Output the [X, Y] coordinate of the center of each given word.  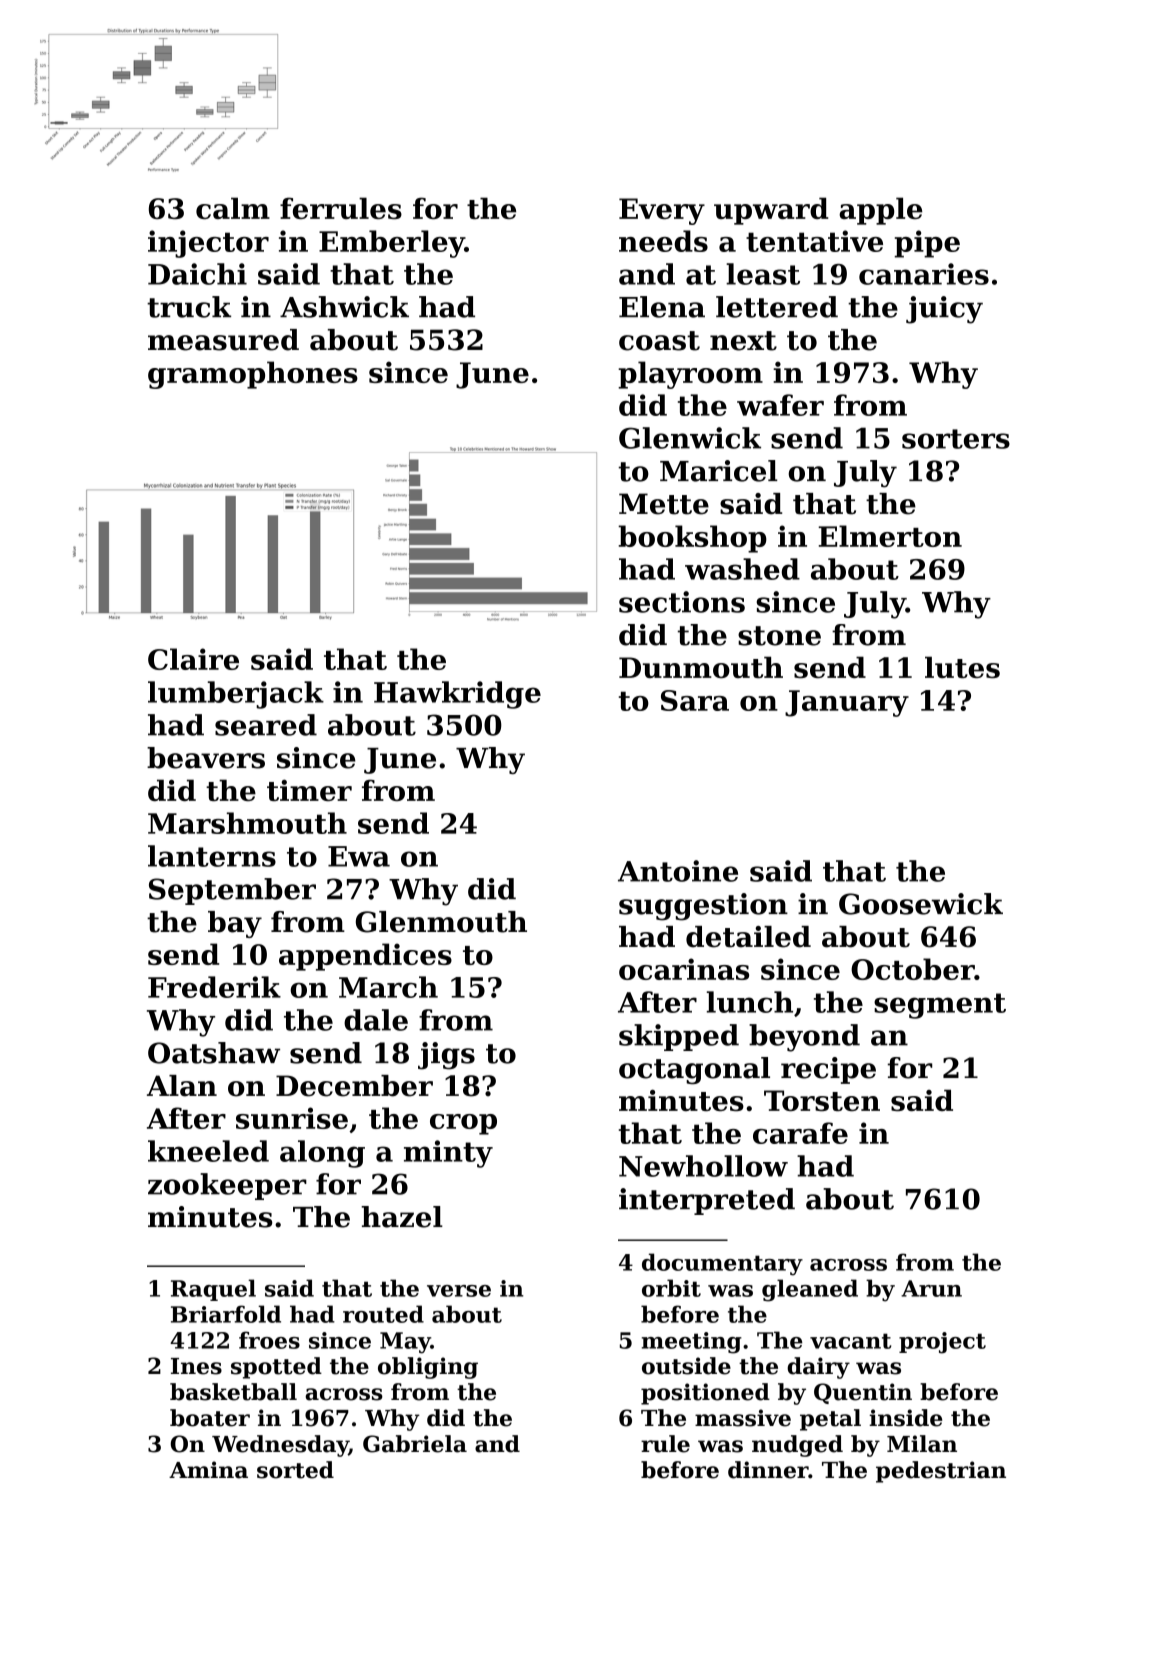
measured [223, 340]
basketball [233, 1392]
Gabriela [415, 1444]
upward [771, 211]
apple [881, 211]
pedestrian [941, 1472]
